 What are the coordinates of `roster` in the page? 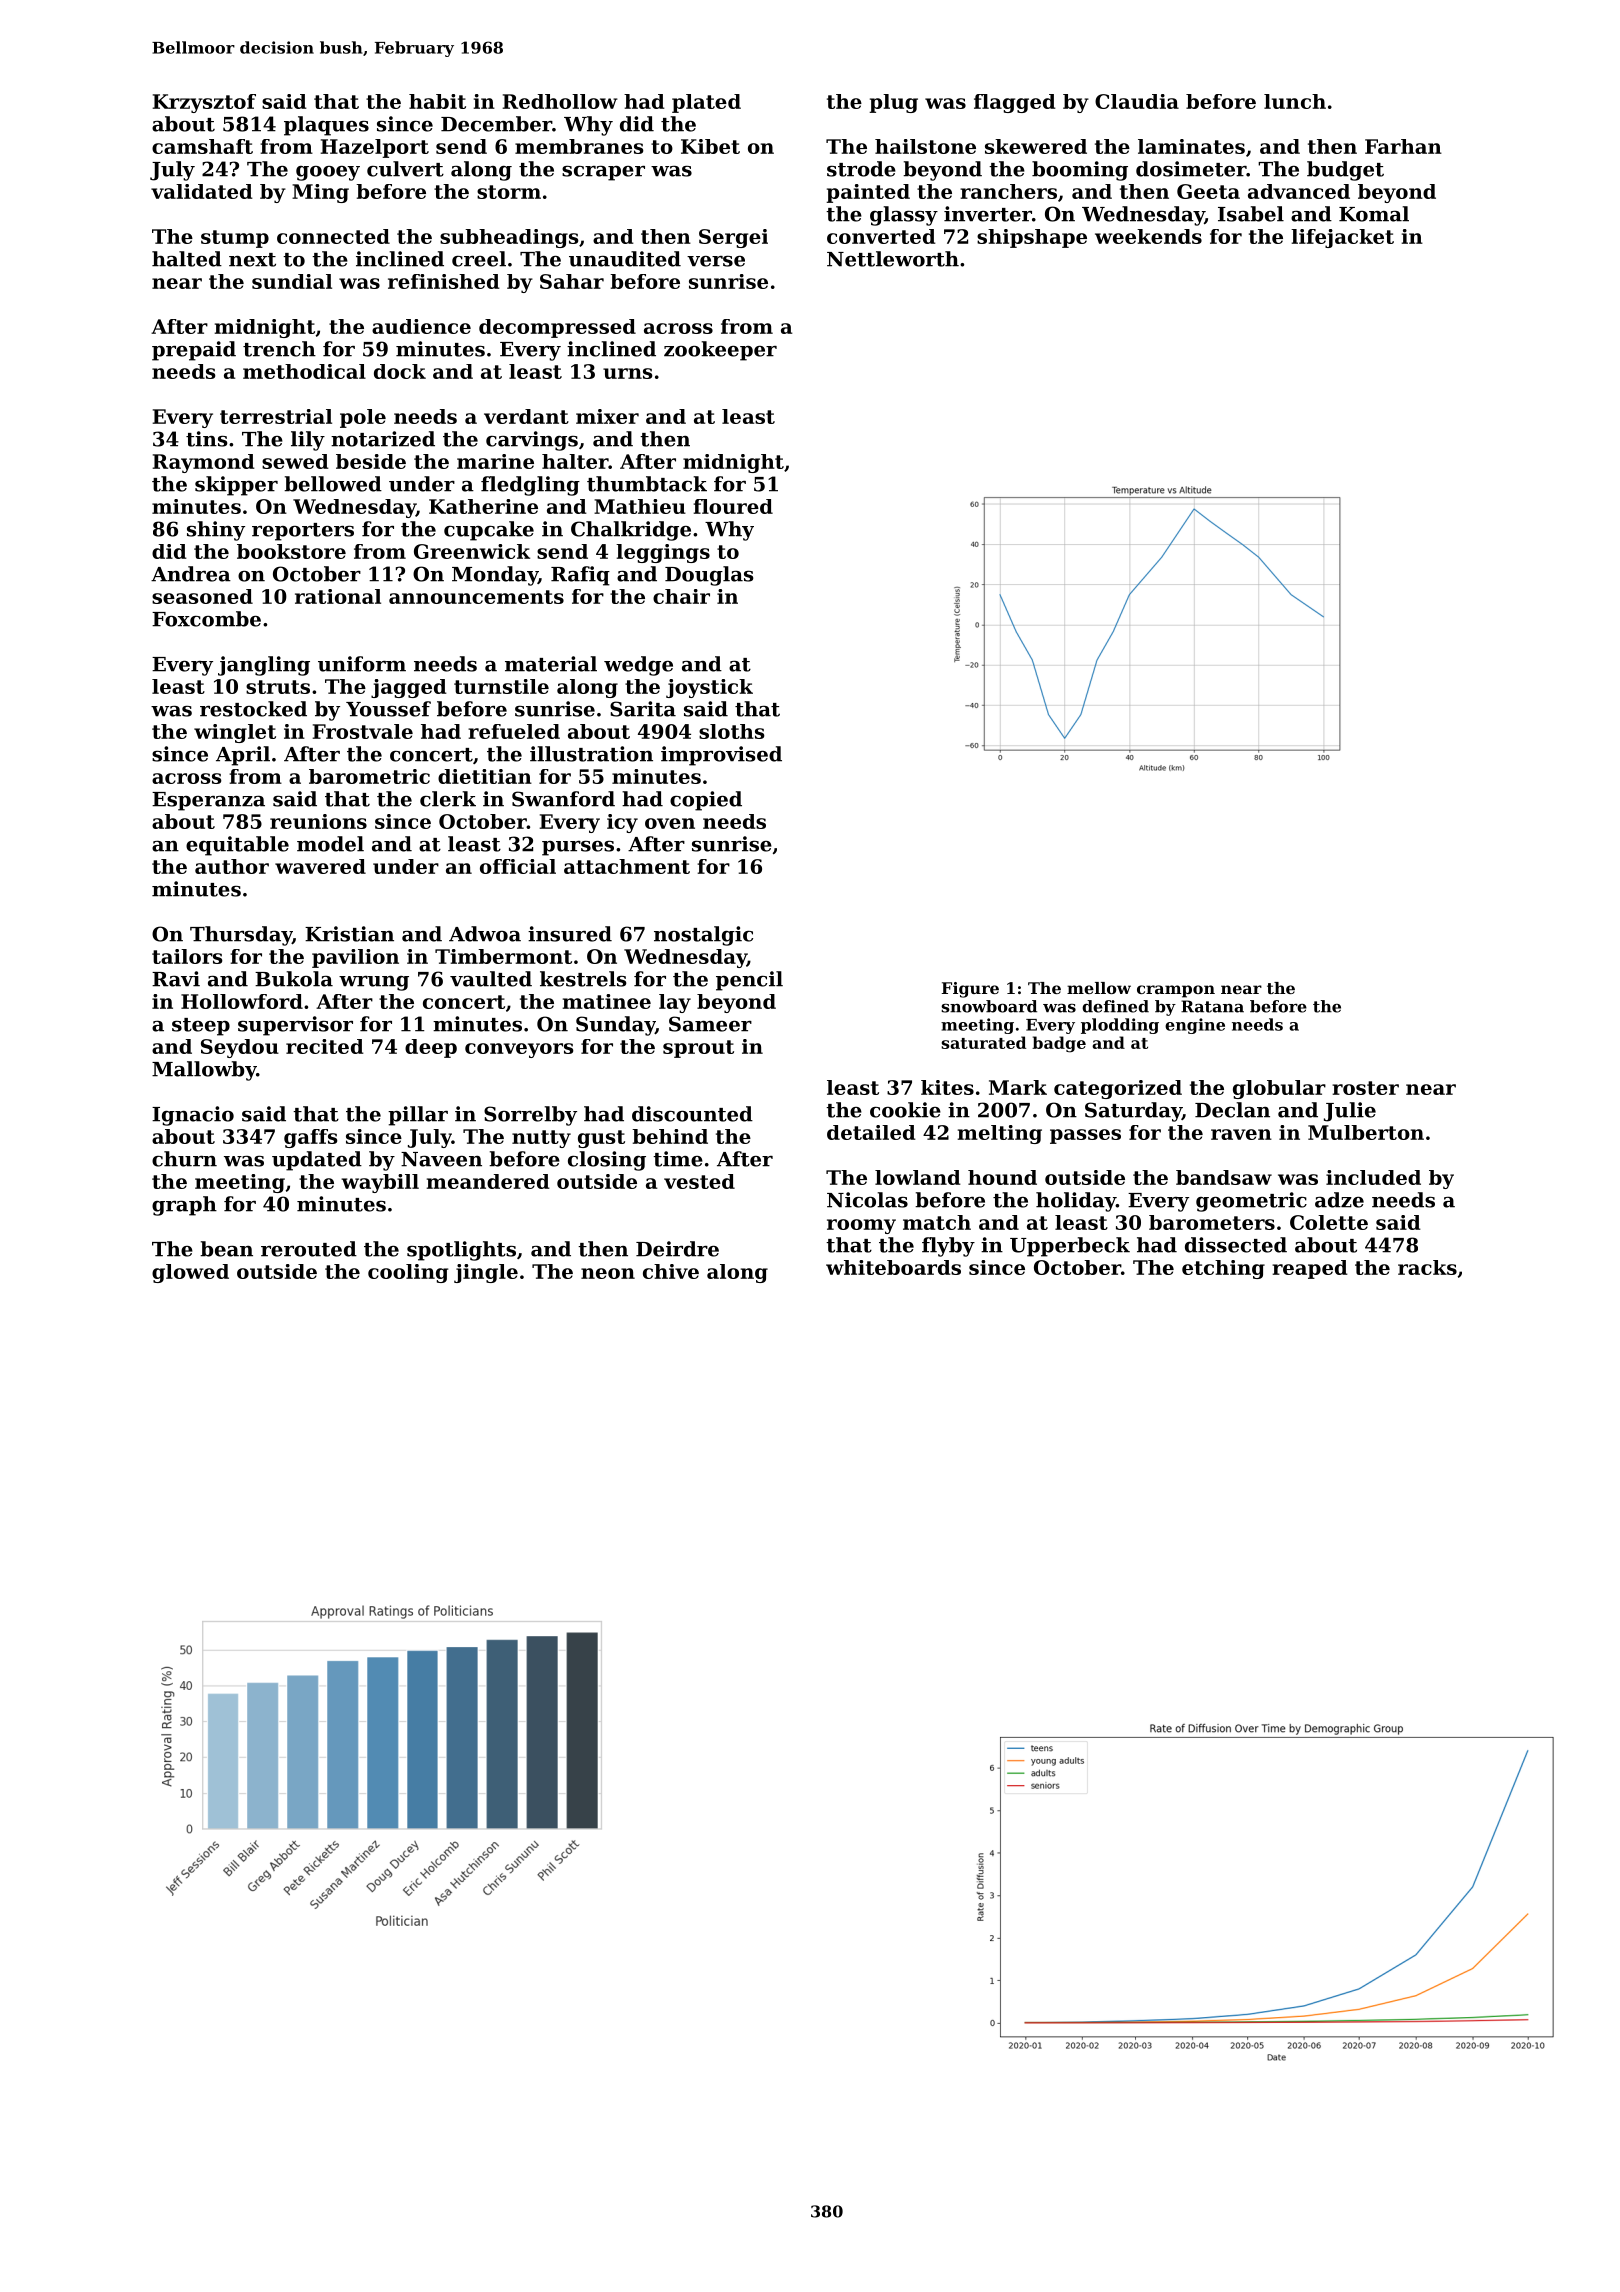 It's located at (1365, 1088).
